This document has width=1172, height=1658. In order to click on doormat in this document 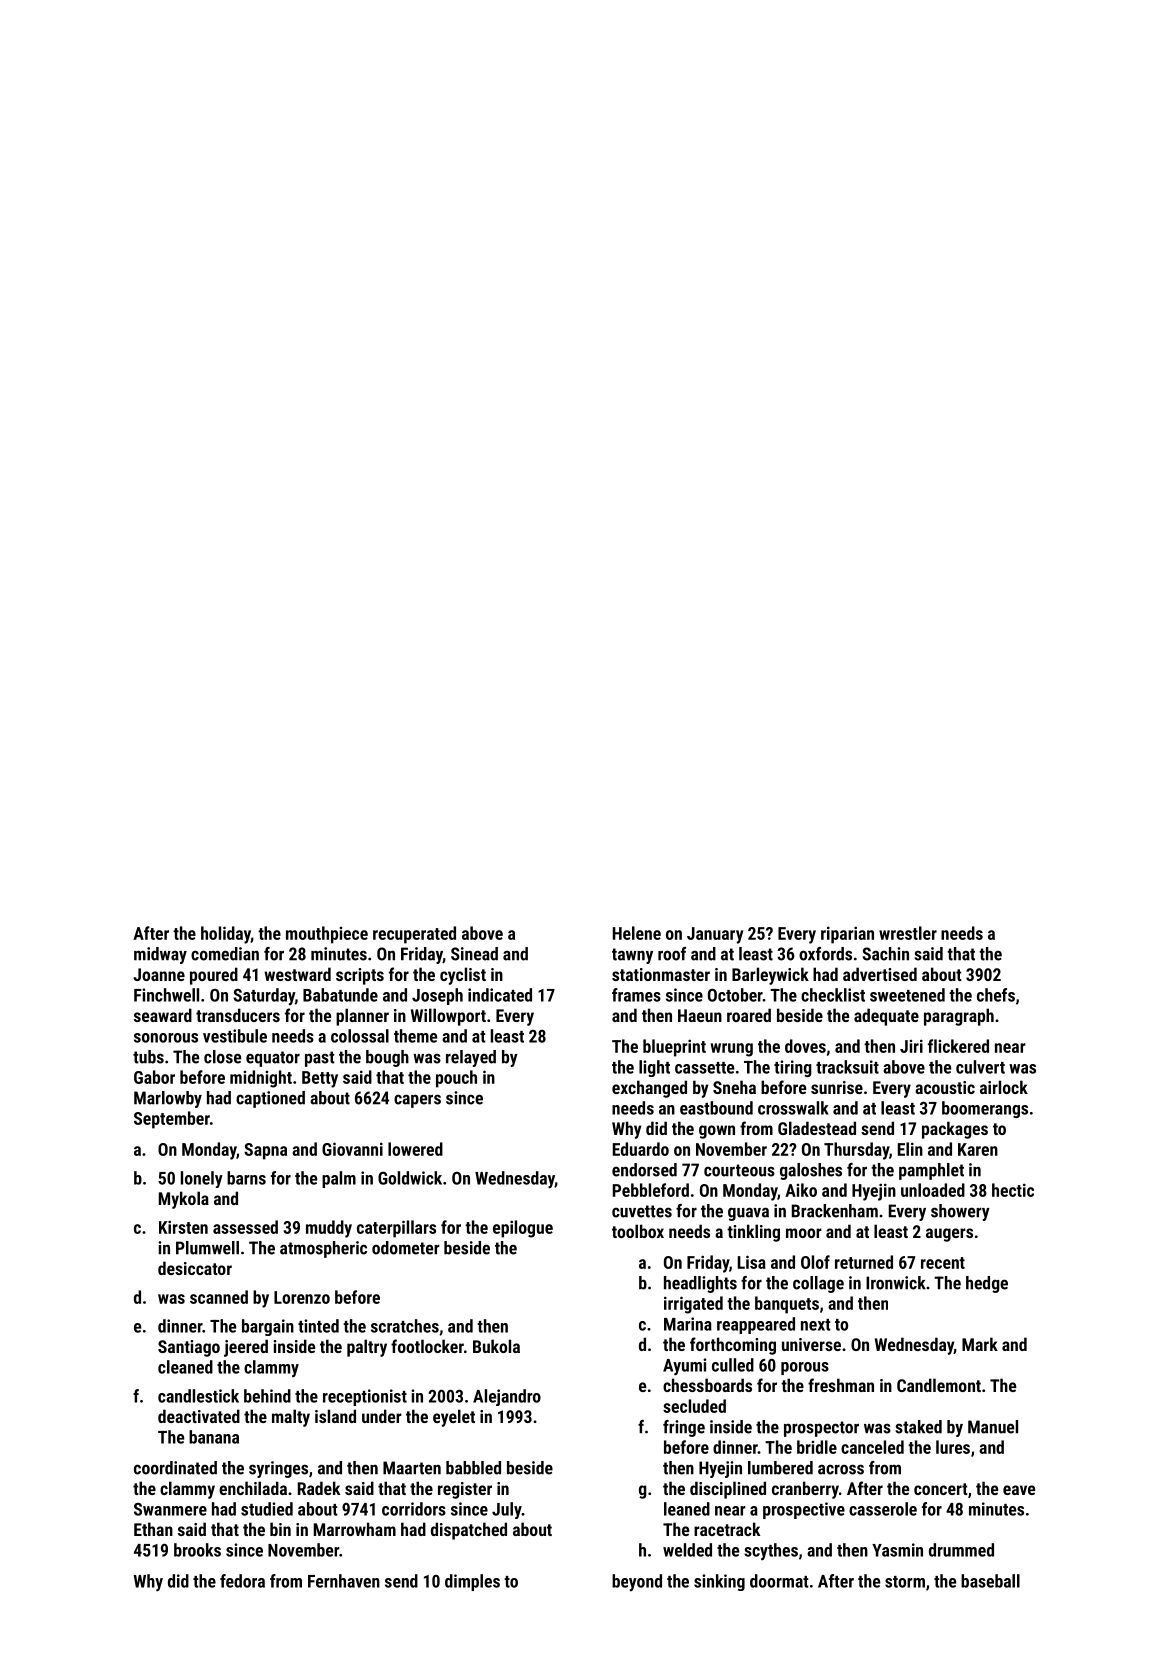, I will do `click(779, 1581)`.
